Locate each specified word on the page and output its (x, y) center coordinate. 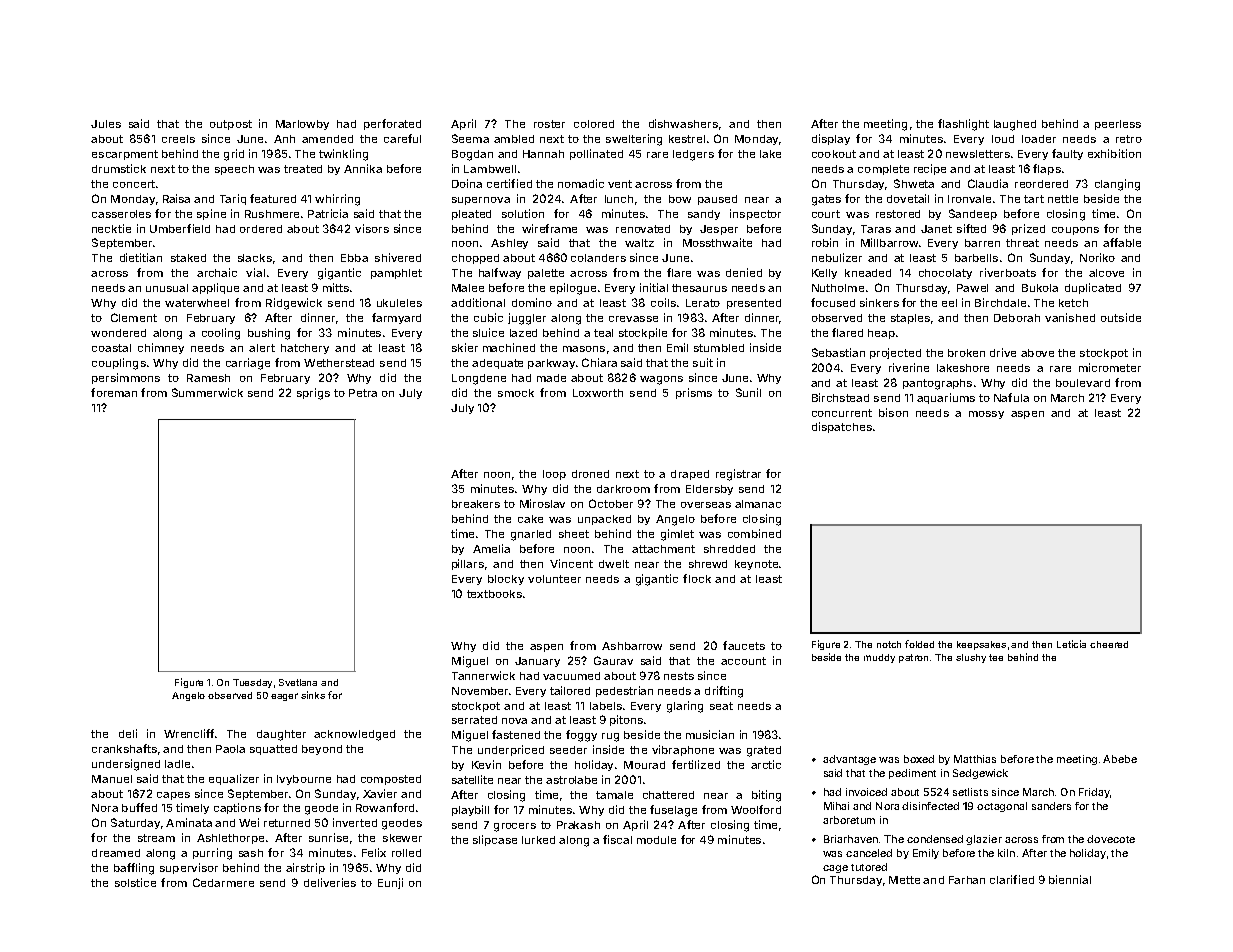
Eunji (390, 883)
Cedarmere (223, 882)
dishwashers (683, 123)
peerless (1118, 125)
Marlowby (302, 125)
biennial (1070, 879)
